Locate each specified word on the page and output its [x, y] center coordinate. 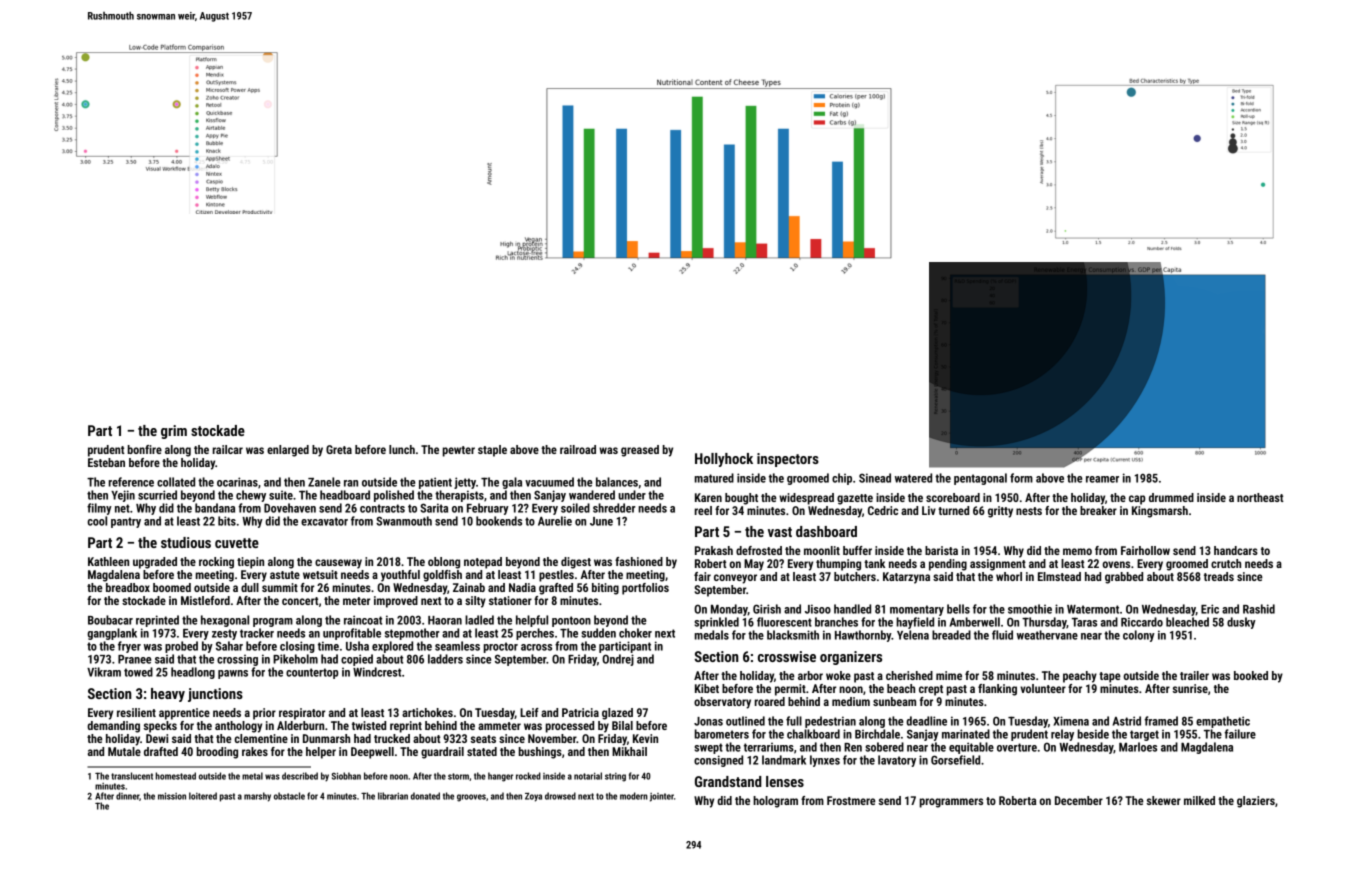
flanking [997, 690]
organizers [851, 658]
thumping [838, 565]
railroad [578, 449]
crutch [1226, 563]
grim [174, 432]
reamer [1102, 479]
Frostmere [851, 800]
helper [321, 753]
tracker [257, 633]
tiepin [250, 563]
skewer [1164, 800]
